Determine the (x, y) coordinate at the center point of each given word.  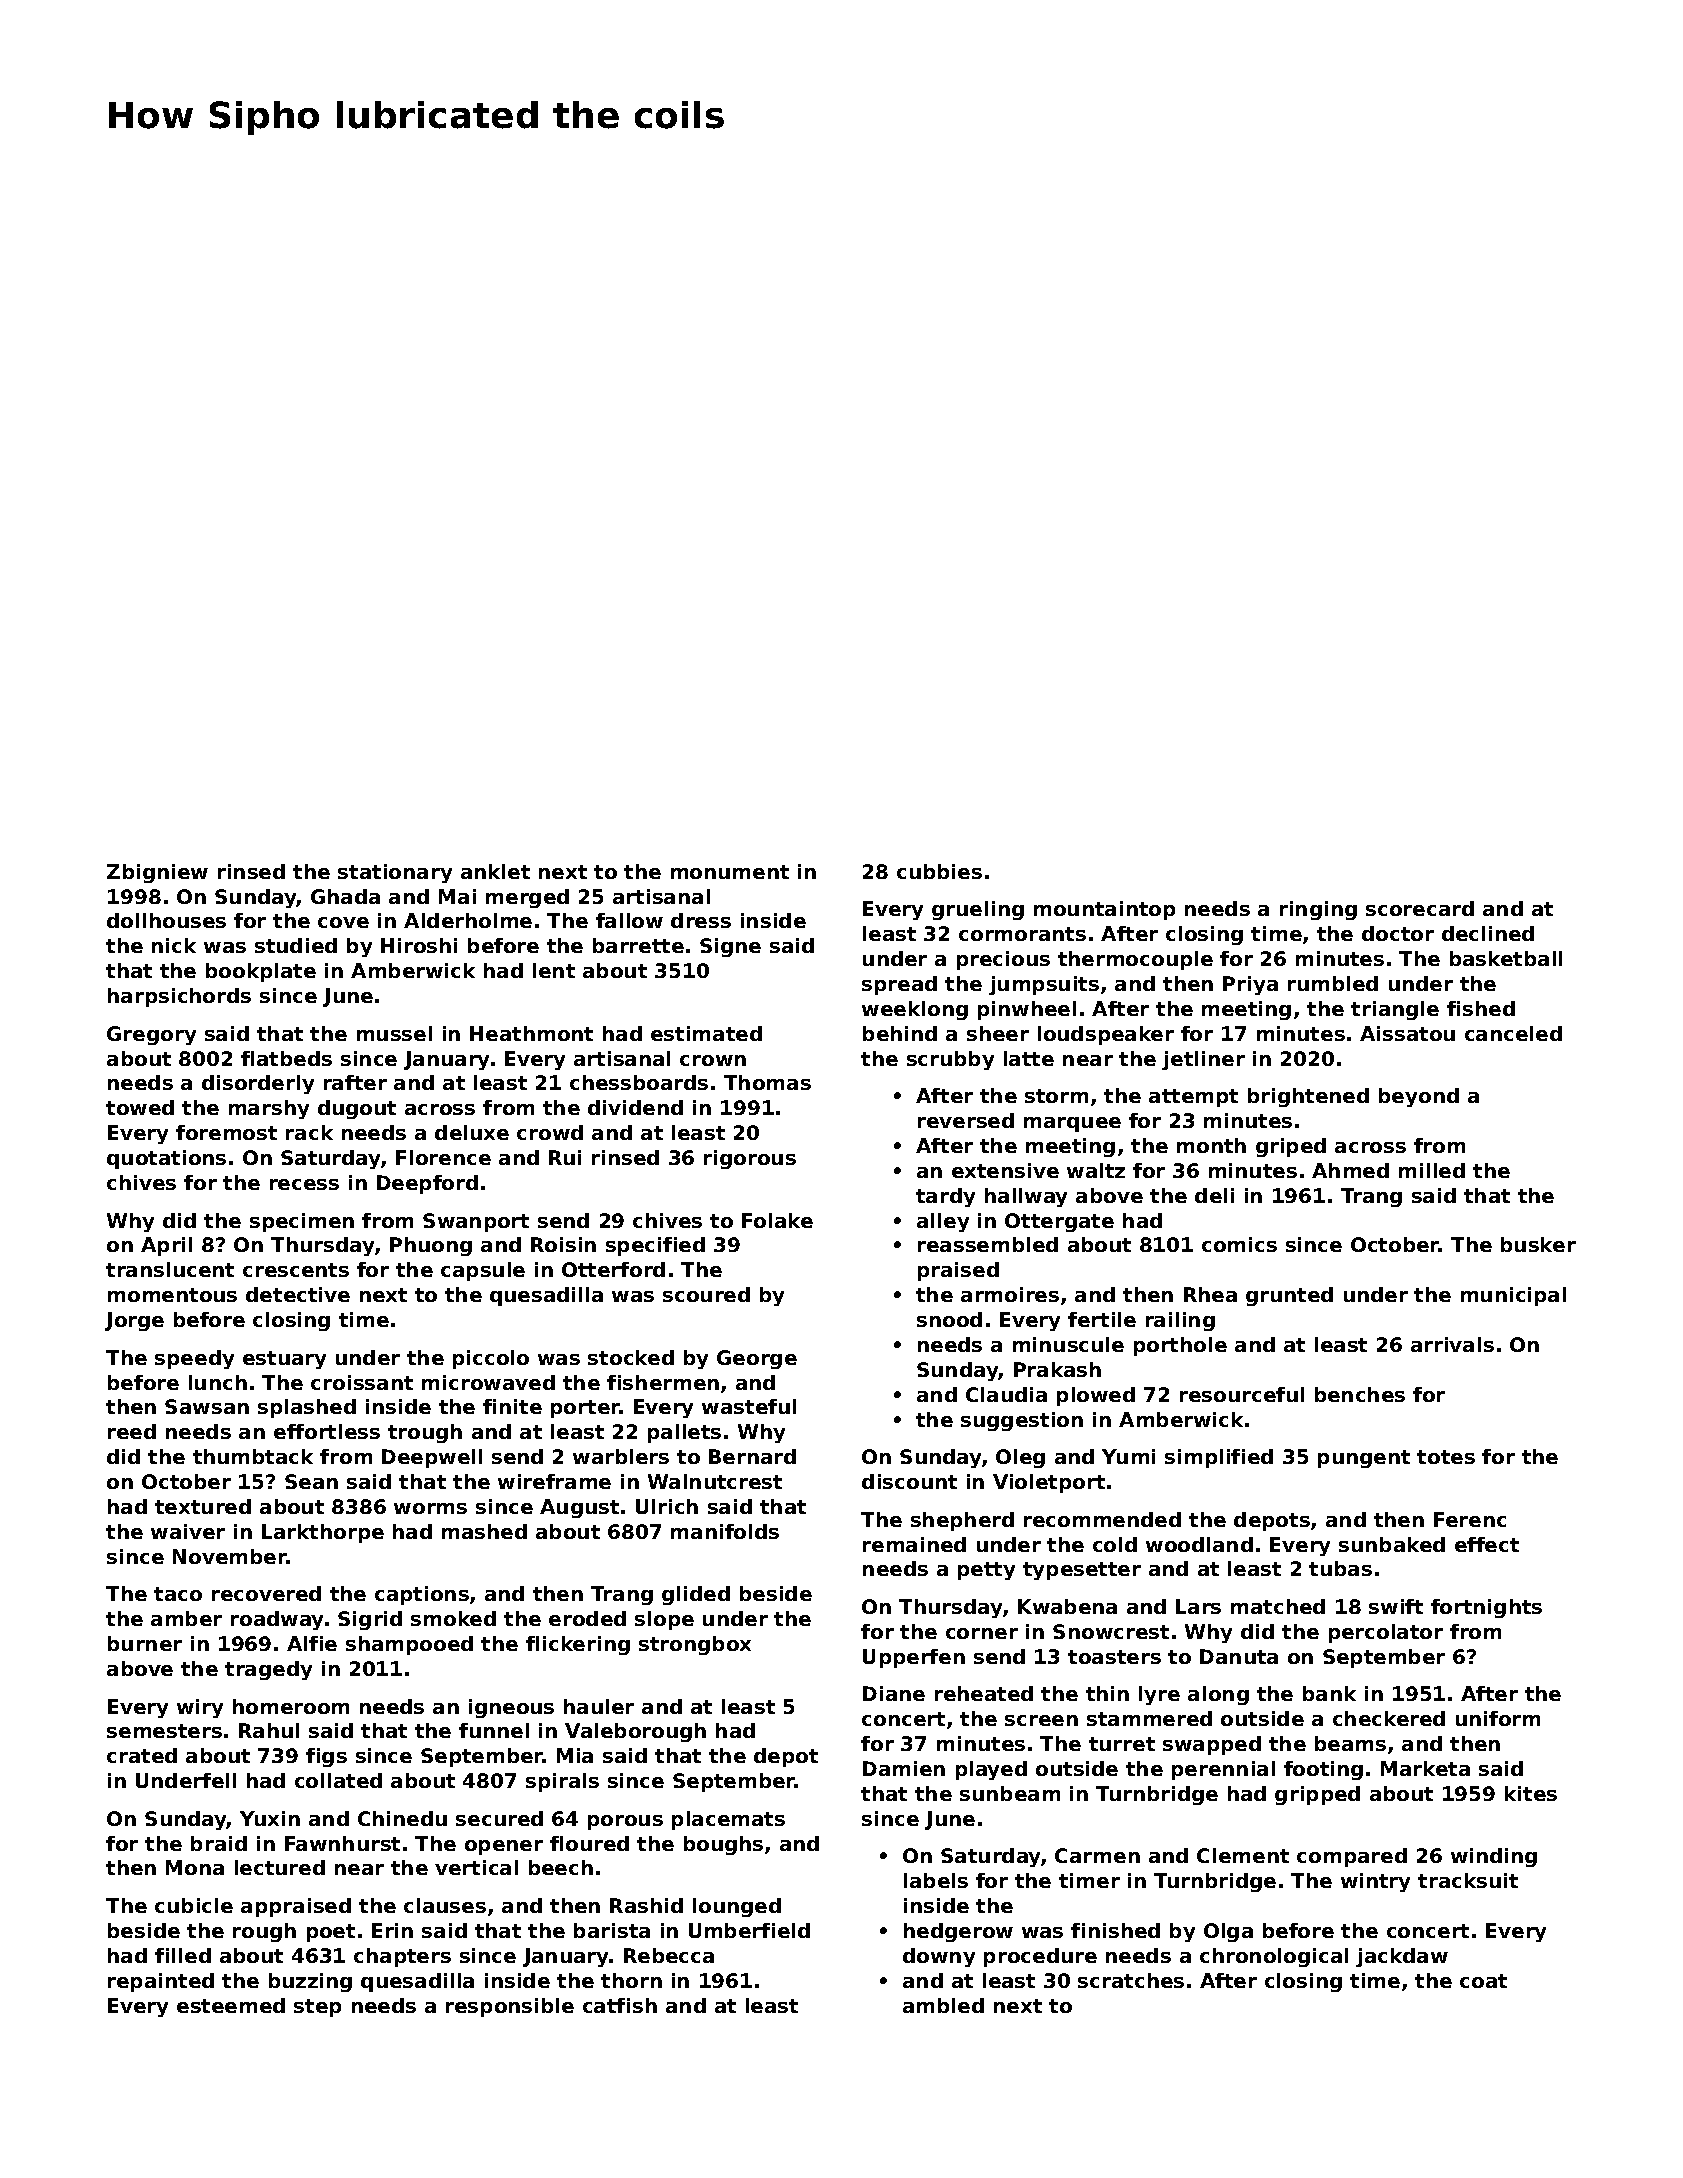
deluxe (472, 1132)
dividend (635, 1107)
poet (331, 1933)
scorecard (1420, 908)
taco (178, 1594)
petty (986, 1571)
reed (132, 1431)
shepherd (962, 1521)
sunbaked (1392, 1544)
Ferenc (1470, 1519)
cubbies (939, 871)
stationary (395, 873)
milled (1432, 1170)
